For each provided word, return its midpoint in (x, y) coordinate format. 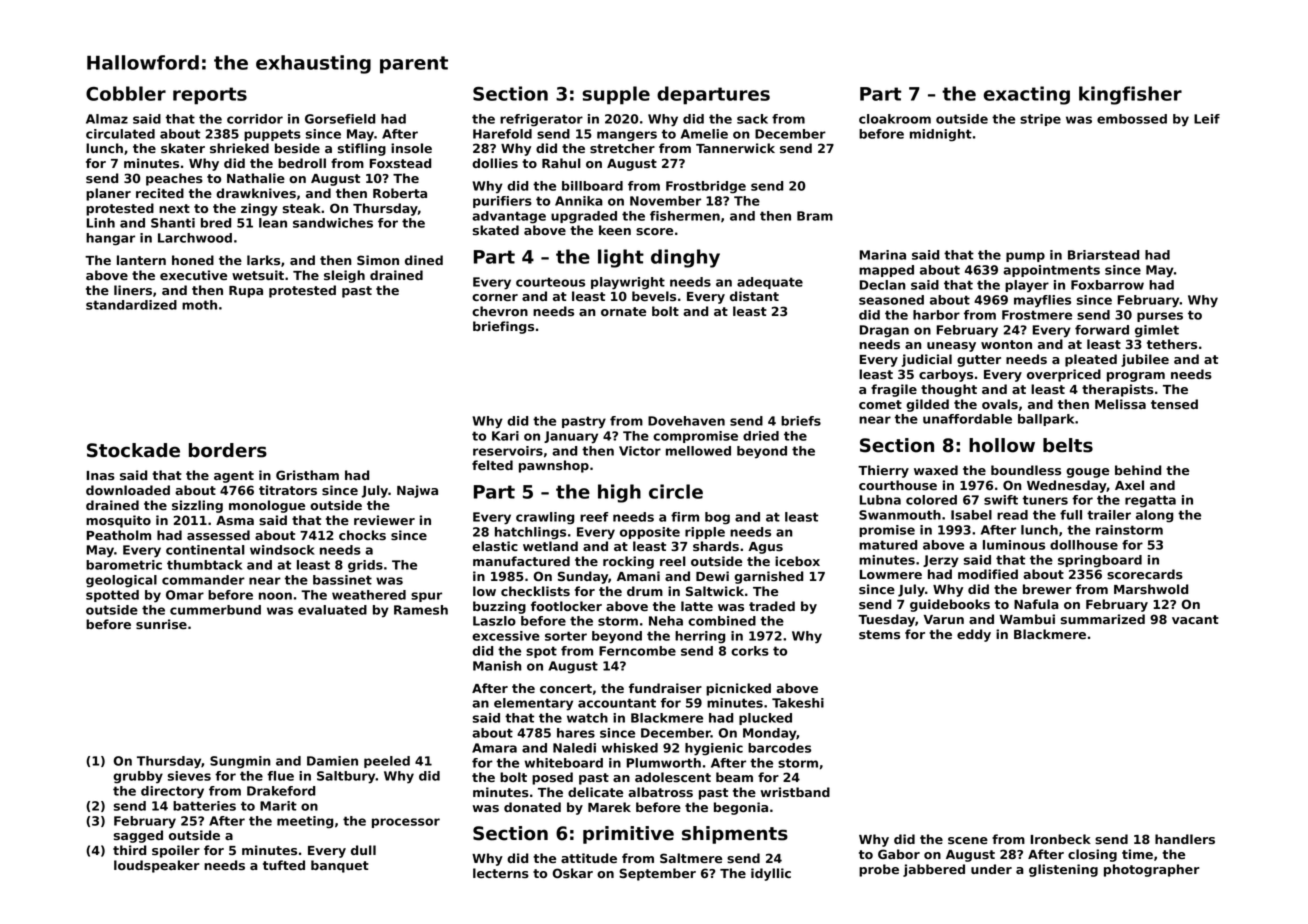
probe (879, 870)
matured (888, 545)
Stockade (133, 450)
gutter (979, 361)
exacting (1026, 95)
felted (492, 465)
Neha (666, 621)
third (130, 850)
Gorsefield (340, 119)
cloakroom (895, 119)
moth (199, 305)
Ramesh (421, 610)
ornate (623, 311)
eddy (974, 635)
